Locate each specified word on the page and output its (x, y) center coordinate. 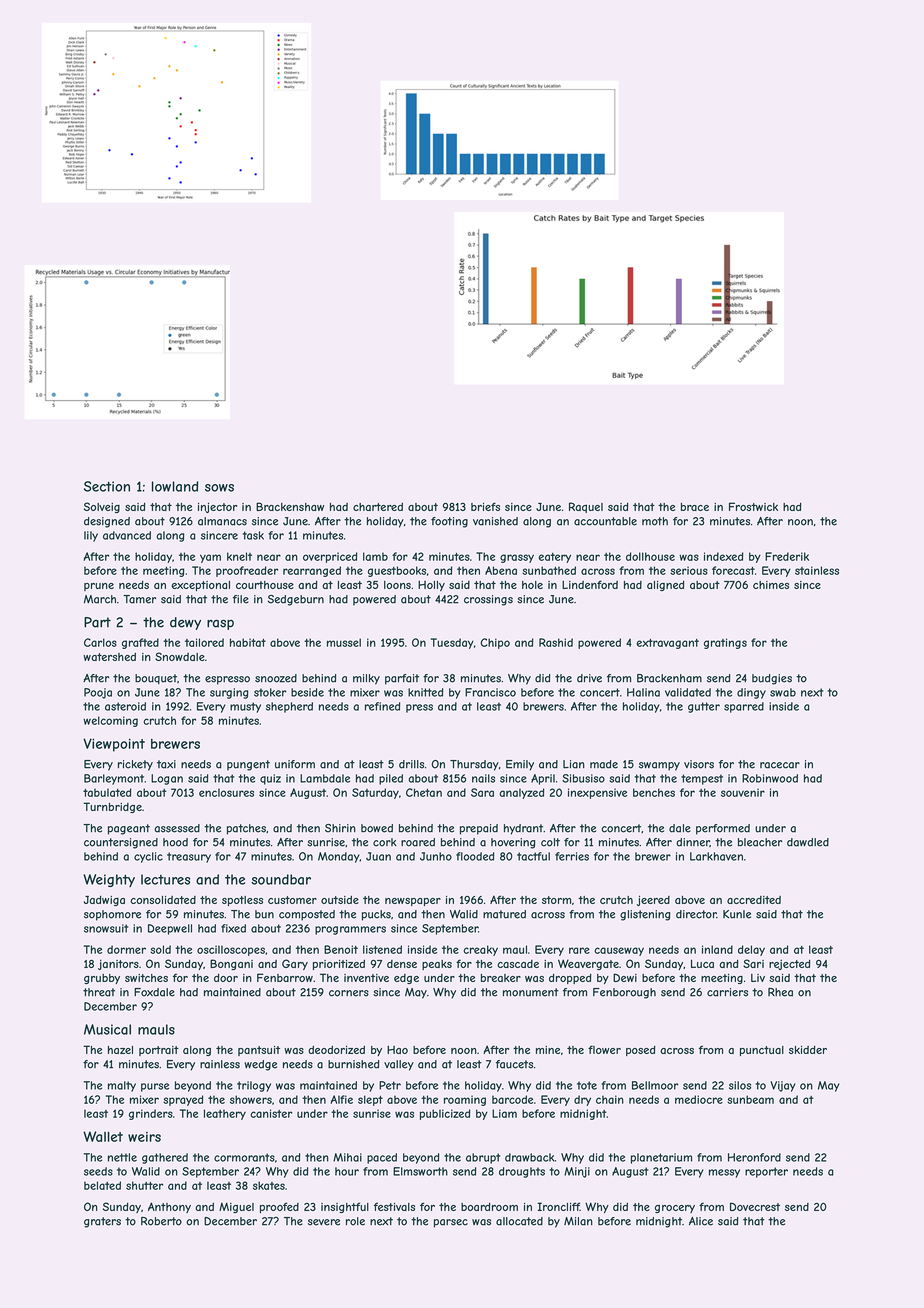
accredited (754, 900)
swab (783, 692)
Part (97, 622)
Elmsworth (420, 1171)
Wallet (103, 1136)
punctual (762, 1051)
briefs (485, 506)
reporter (766, 1172)
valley (399, 1065)
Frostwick (753, 506)
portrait (159, 1051)
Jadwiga (104, 900)
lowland (175, 486)
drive (589, 678)
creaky (480, 950)
